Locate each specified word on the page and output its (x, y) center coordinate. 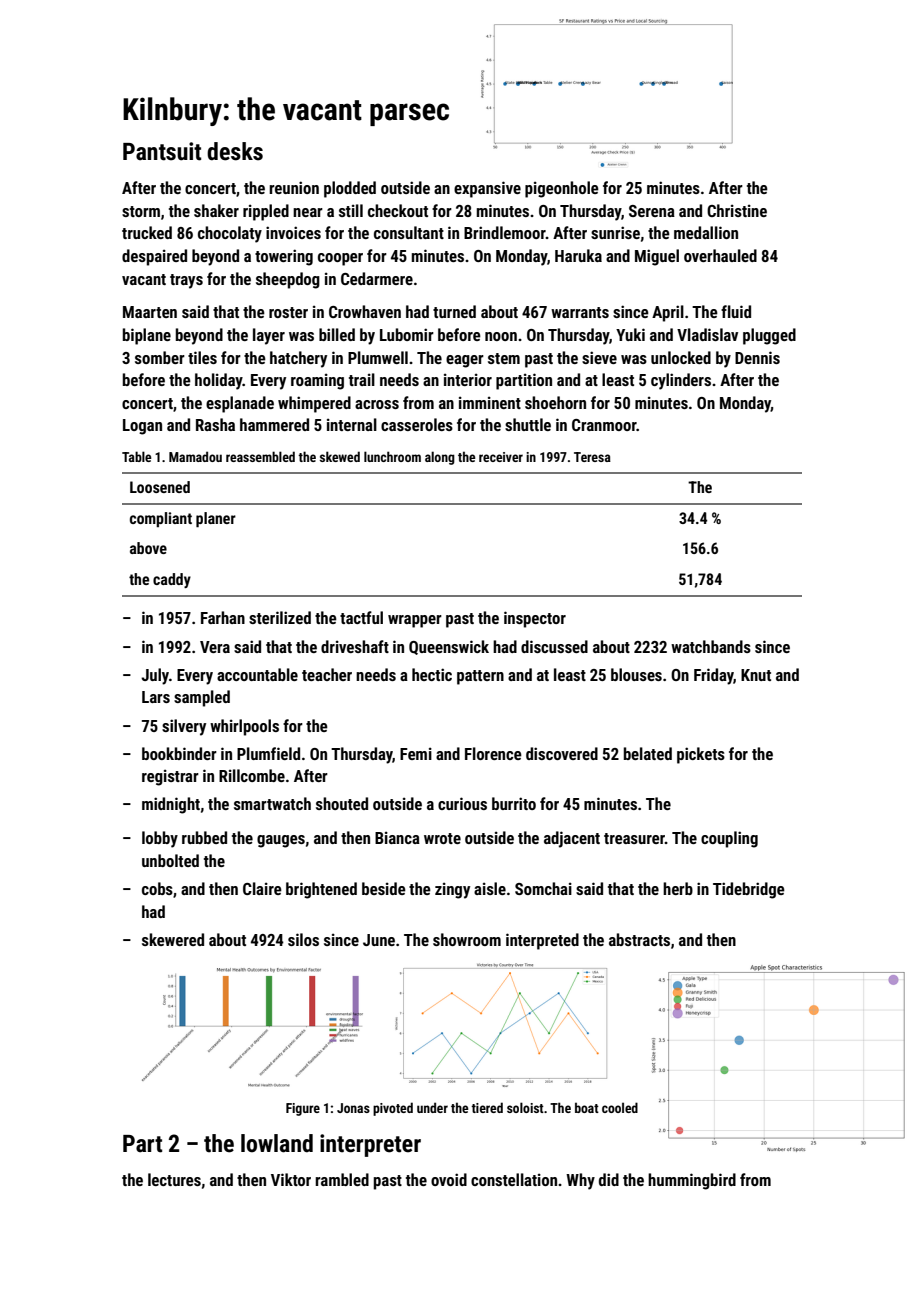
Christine (737, 210)
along (440, 458)
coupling (729, 839)
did (609, 1179)
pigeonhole (562, 189)
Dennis (757, 357)
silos (303, 939)
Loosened (160, 487)
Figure (303, 1109)
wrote (442, 838)
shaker (216, 210)
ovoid (449, 1179)
